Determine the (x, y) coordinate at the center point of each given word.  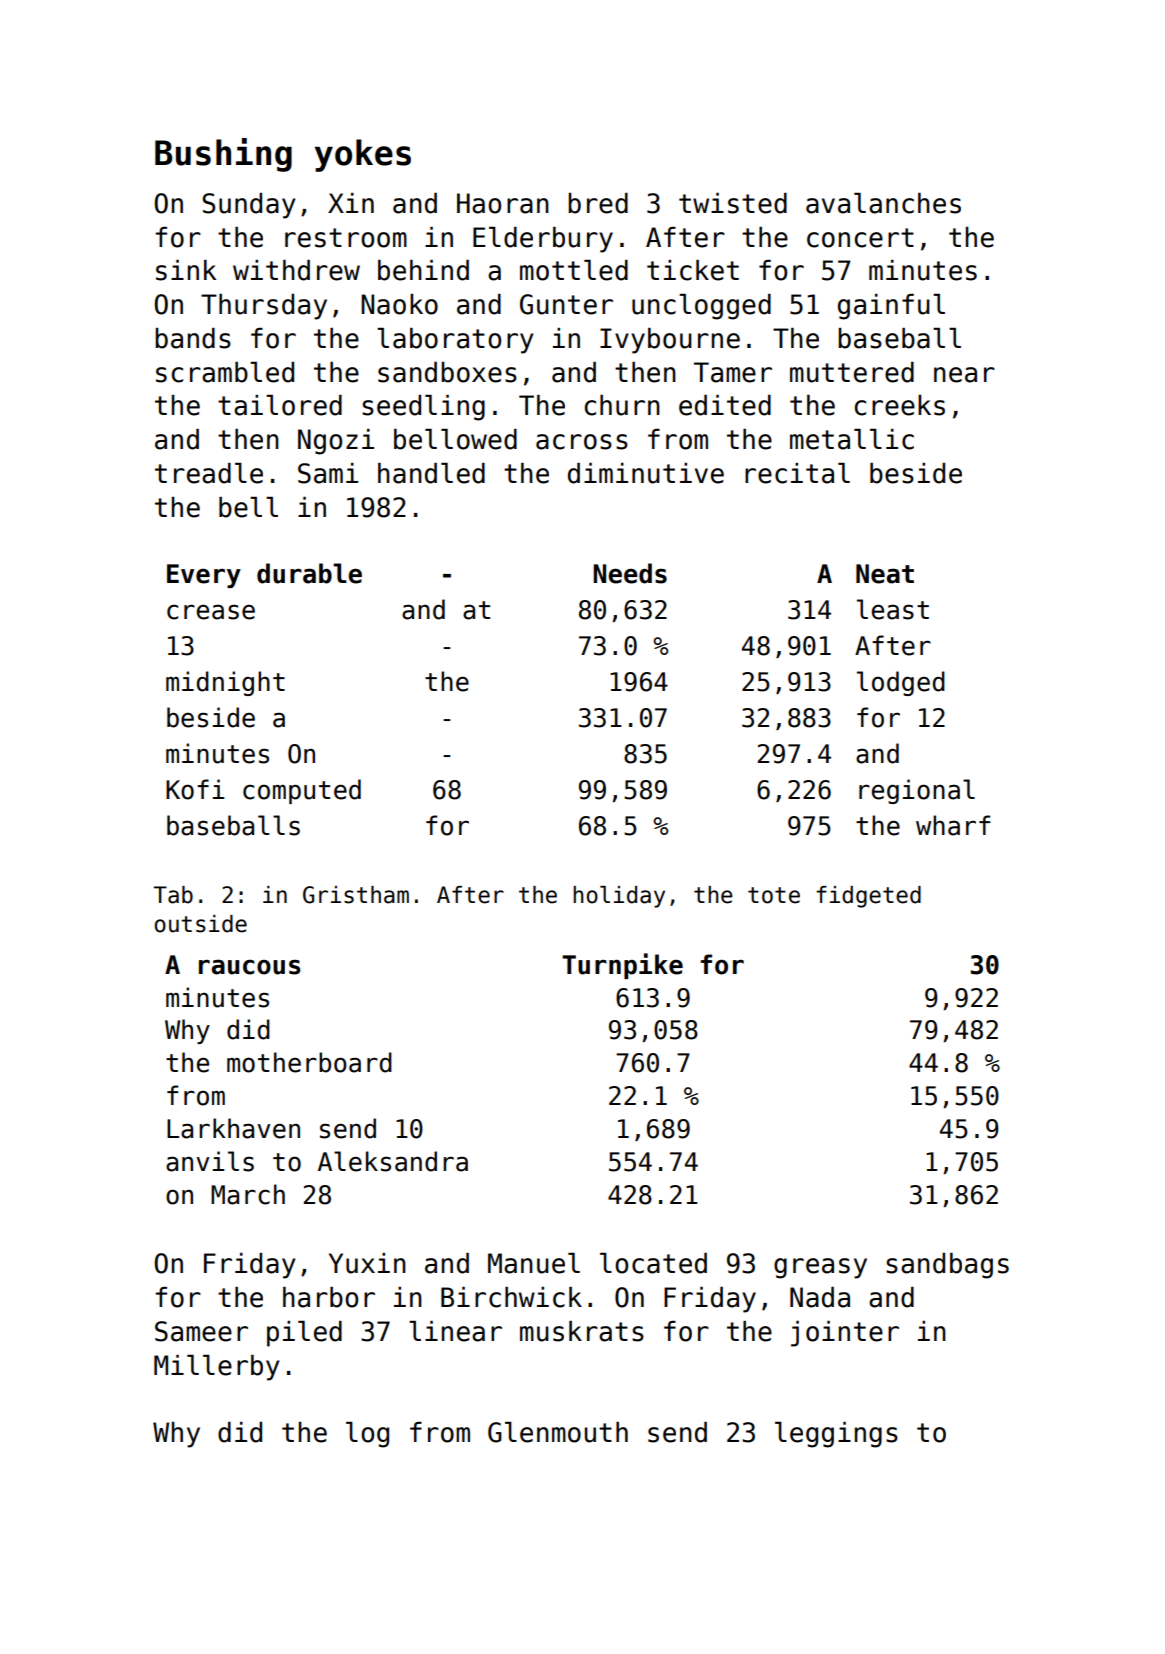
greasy (820, 1268)
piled (304, 1334)
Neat (885, 574)
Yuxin (367, 1263)
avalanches (883, 203)
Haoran (503, 203)
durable (309, 573)
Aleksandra (393, 1161)
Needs (630, 573)
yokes (363, 155)
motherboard (309, 1062)
